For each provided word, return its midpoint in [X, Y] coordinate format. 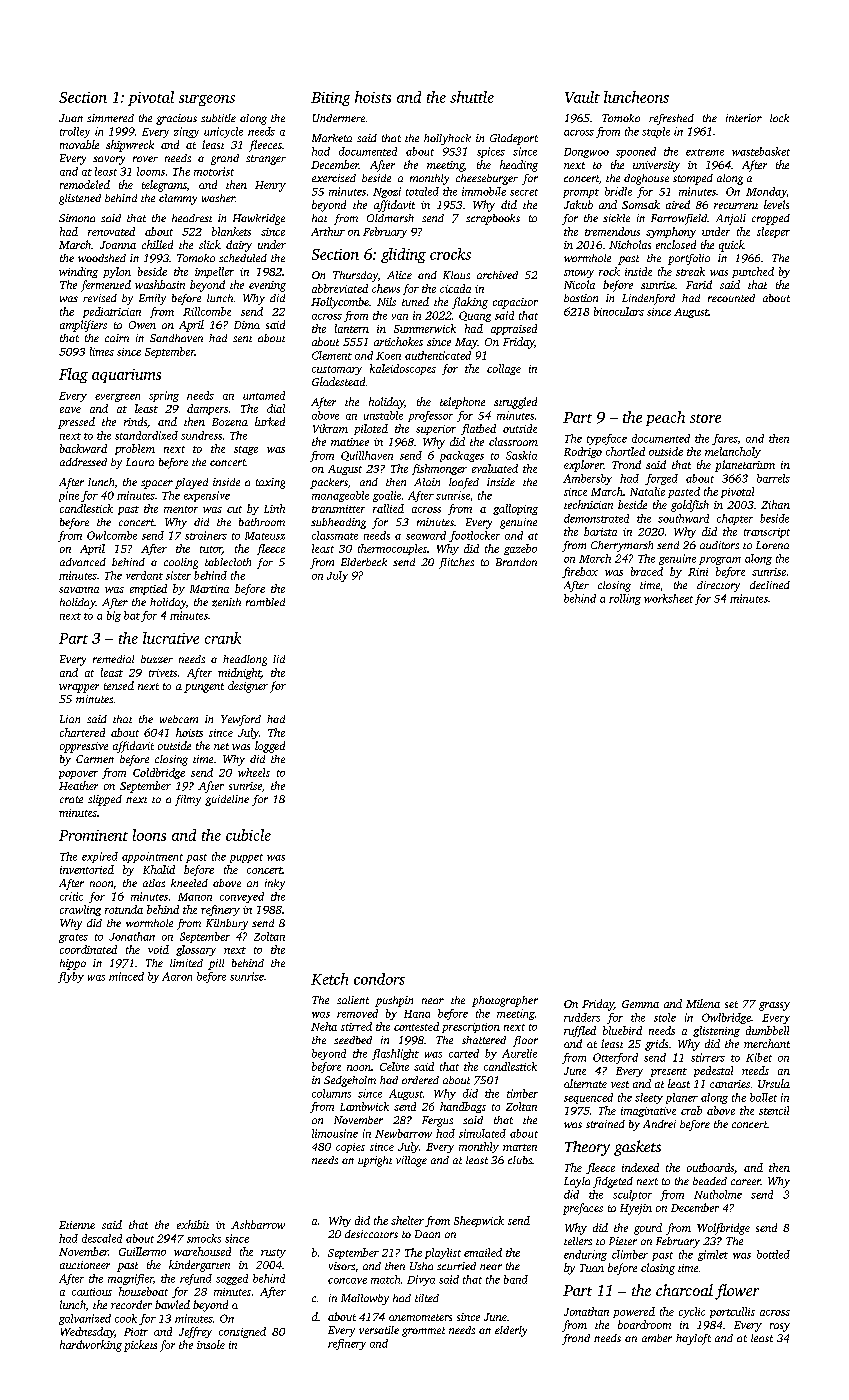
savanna [79, 590]
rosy [780, 1327]
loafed [464, 483]
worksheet [668, 598]
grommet [423, 1332]
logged [270, 747]
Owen [142, 325]
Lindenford [648, 299]
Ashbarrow [258, 1224]
